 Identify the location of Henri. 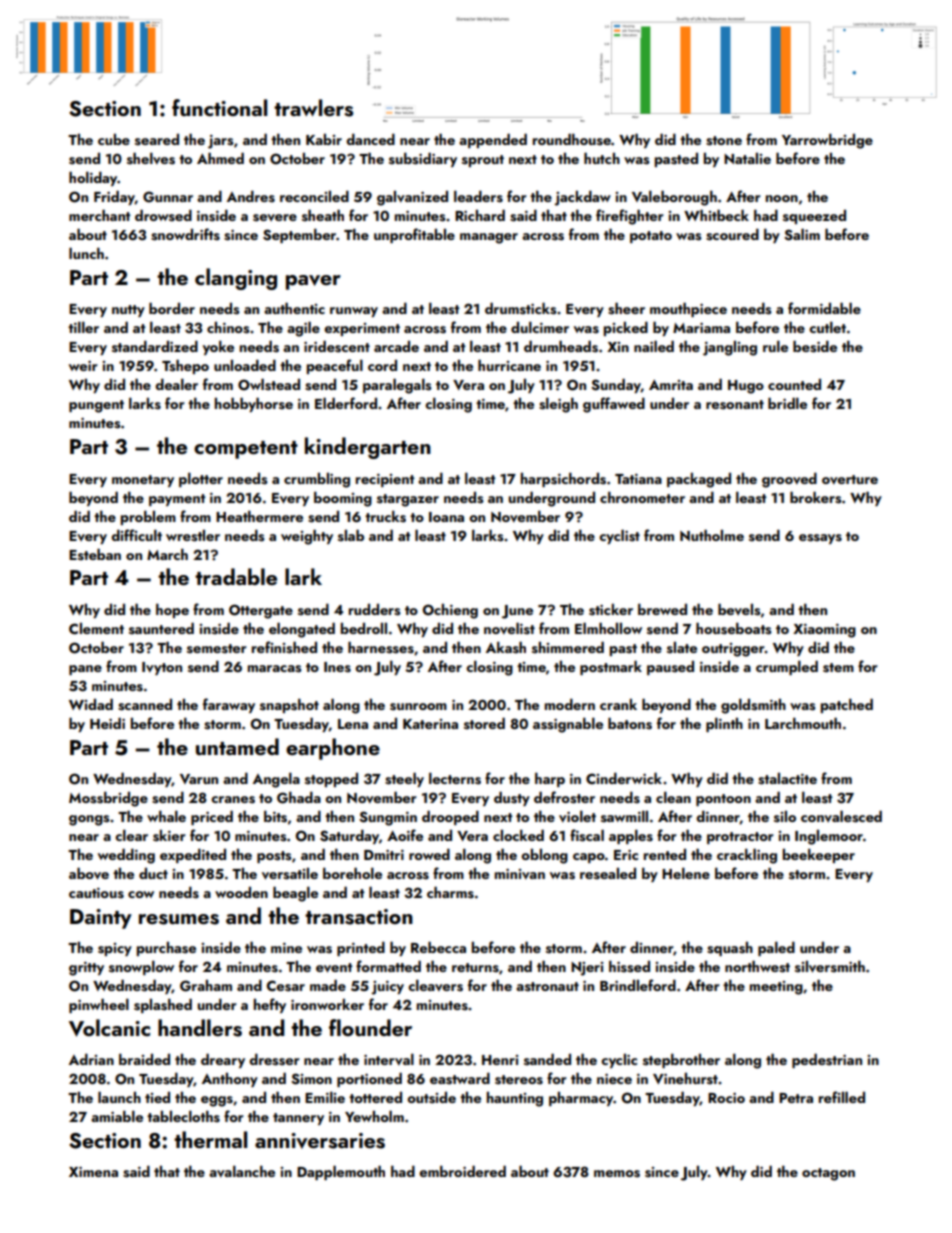
(500, 1060).
